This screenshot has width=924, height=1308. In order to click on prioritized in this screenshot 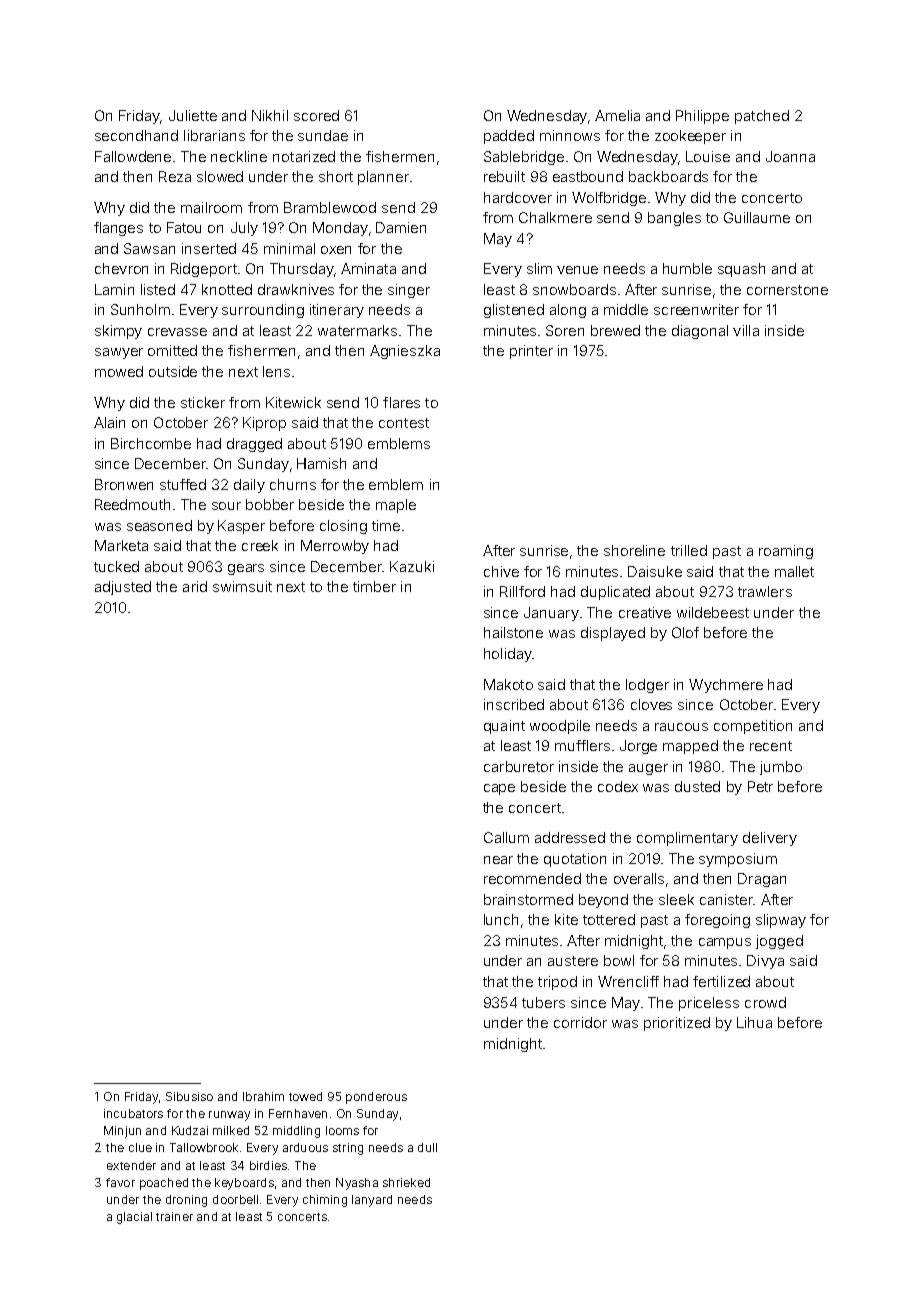, I will do `click(677, 1024)`.
